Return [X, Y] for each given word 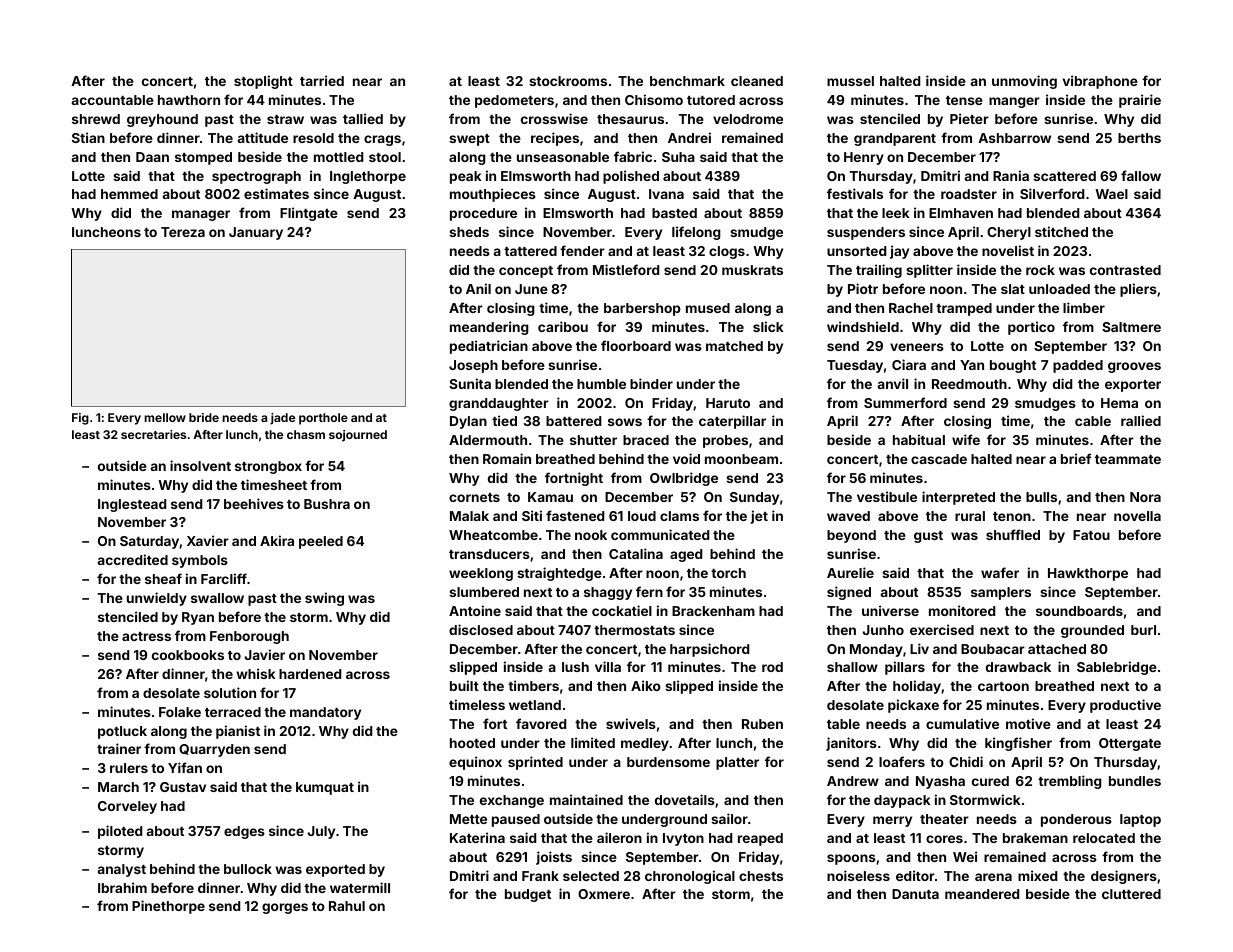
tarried [322, 80]
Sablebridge [1117, 668]
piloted [120, 832]
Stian [88, 137]
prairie [1140, 101]
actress [146, 636]
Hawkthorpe [1088, 574]
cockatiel [622, 610]
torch [728, 573]
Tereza [183, 232]
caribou [563, 326]
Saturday [149, 542]
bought [1013, 366]
